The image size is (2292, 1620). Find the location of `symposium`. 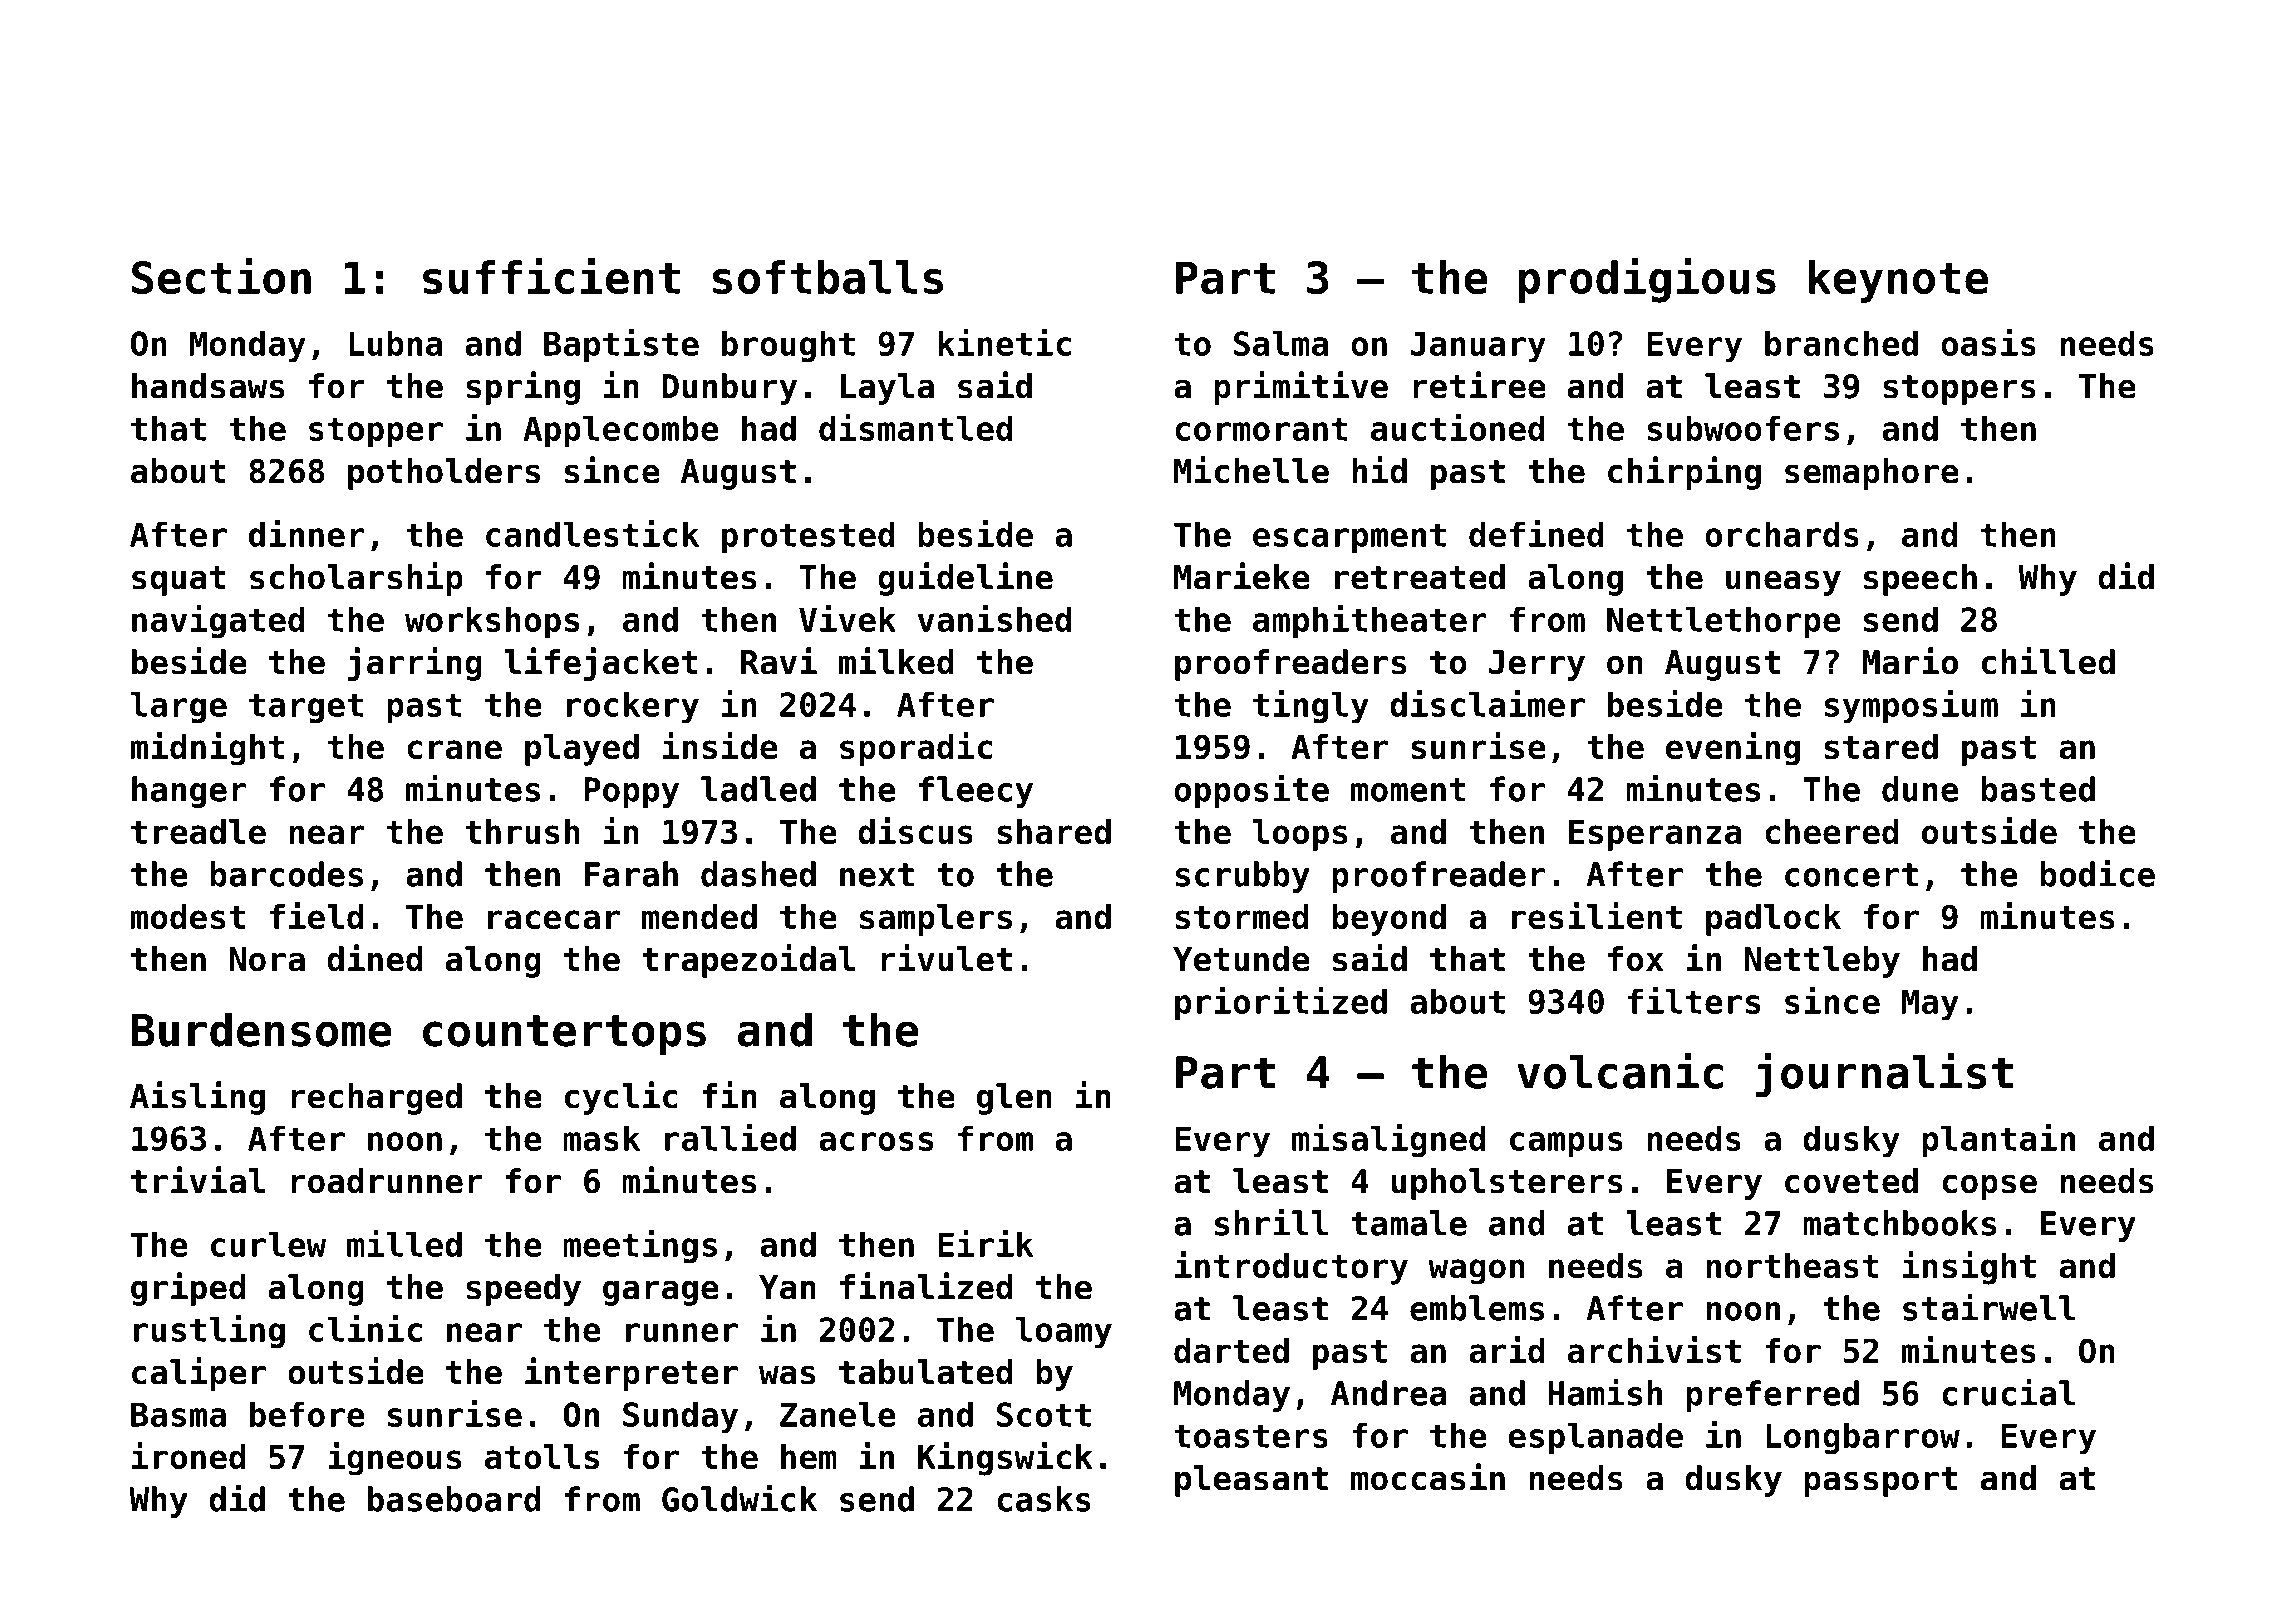

symposium is located at coordinates (1911, 707).
